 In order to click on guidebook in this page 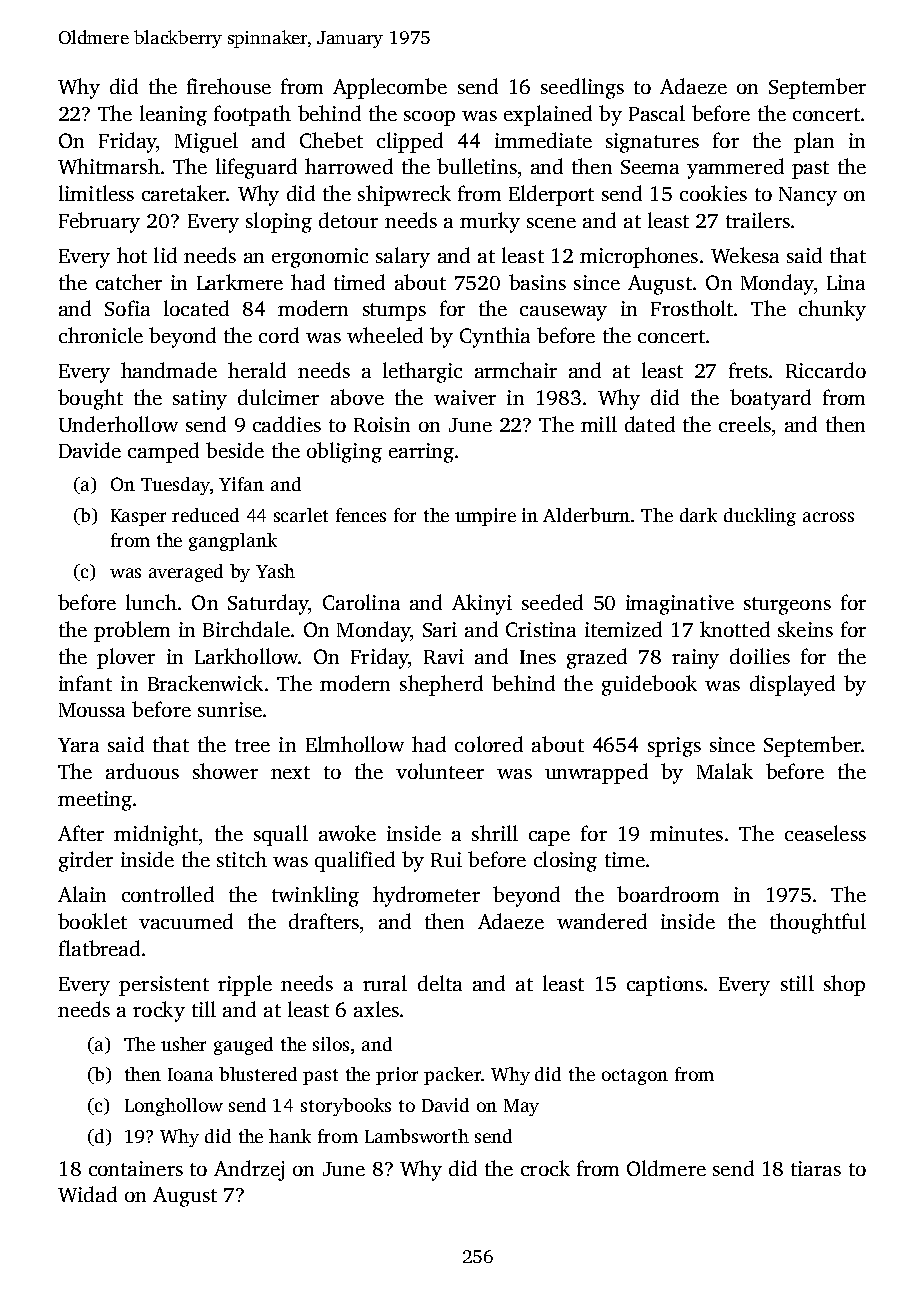, I will do `click(649, 685)`.
